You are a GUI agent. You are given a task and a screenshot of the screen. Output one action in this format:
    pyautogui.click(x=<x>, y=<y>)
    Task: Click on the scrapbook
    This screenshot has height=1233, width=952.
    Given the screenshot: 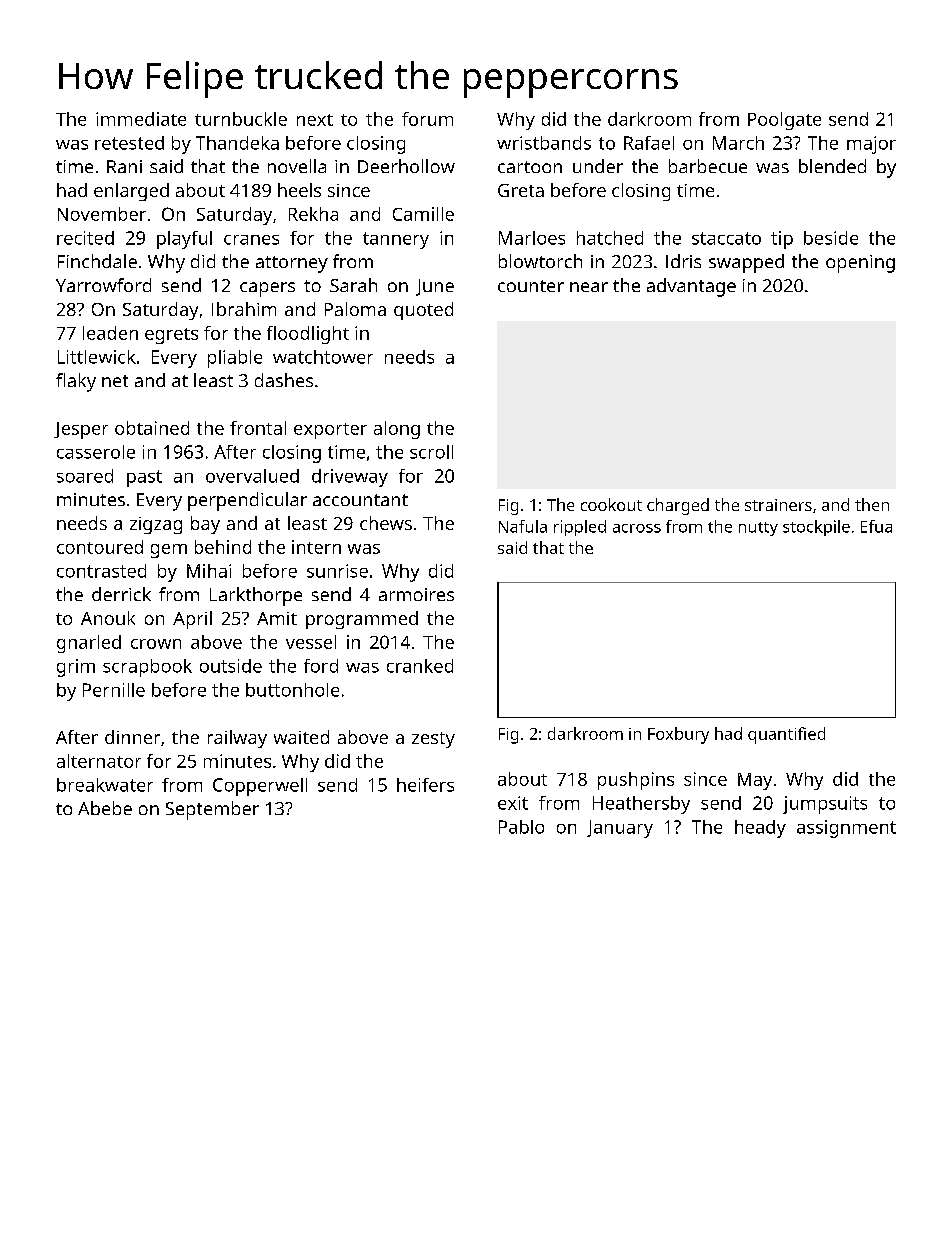 What is the action you would take?
    pyautogui.click(x=147, y=668)
